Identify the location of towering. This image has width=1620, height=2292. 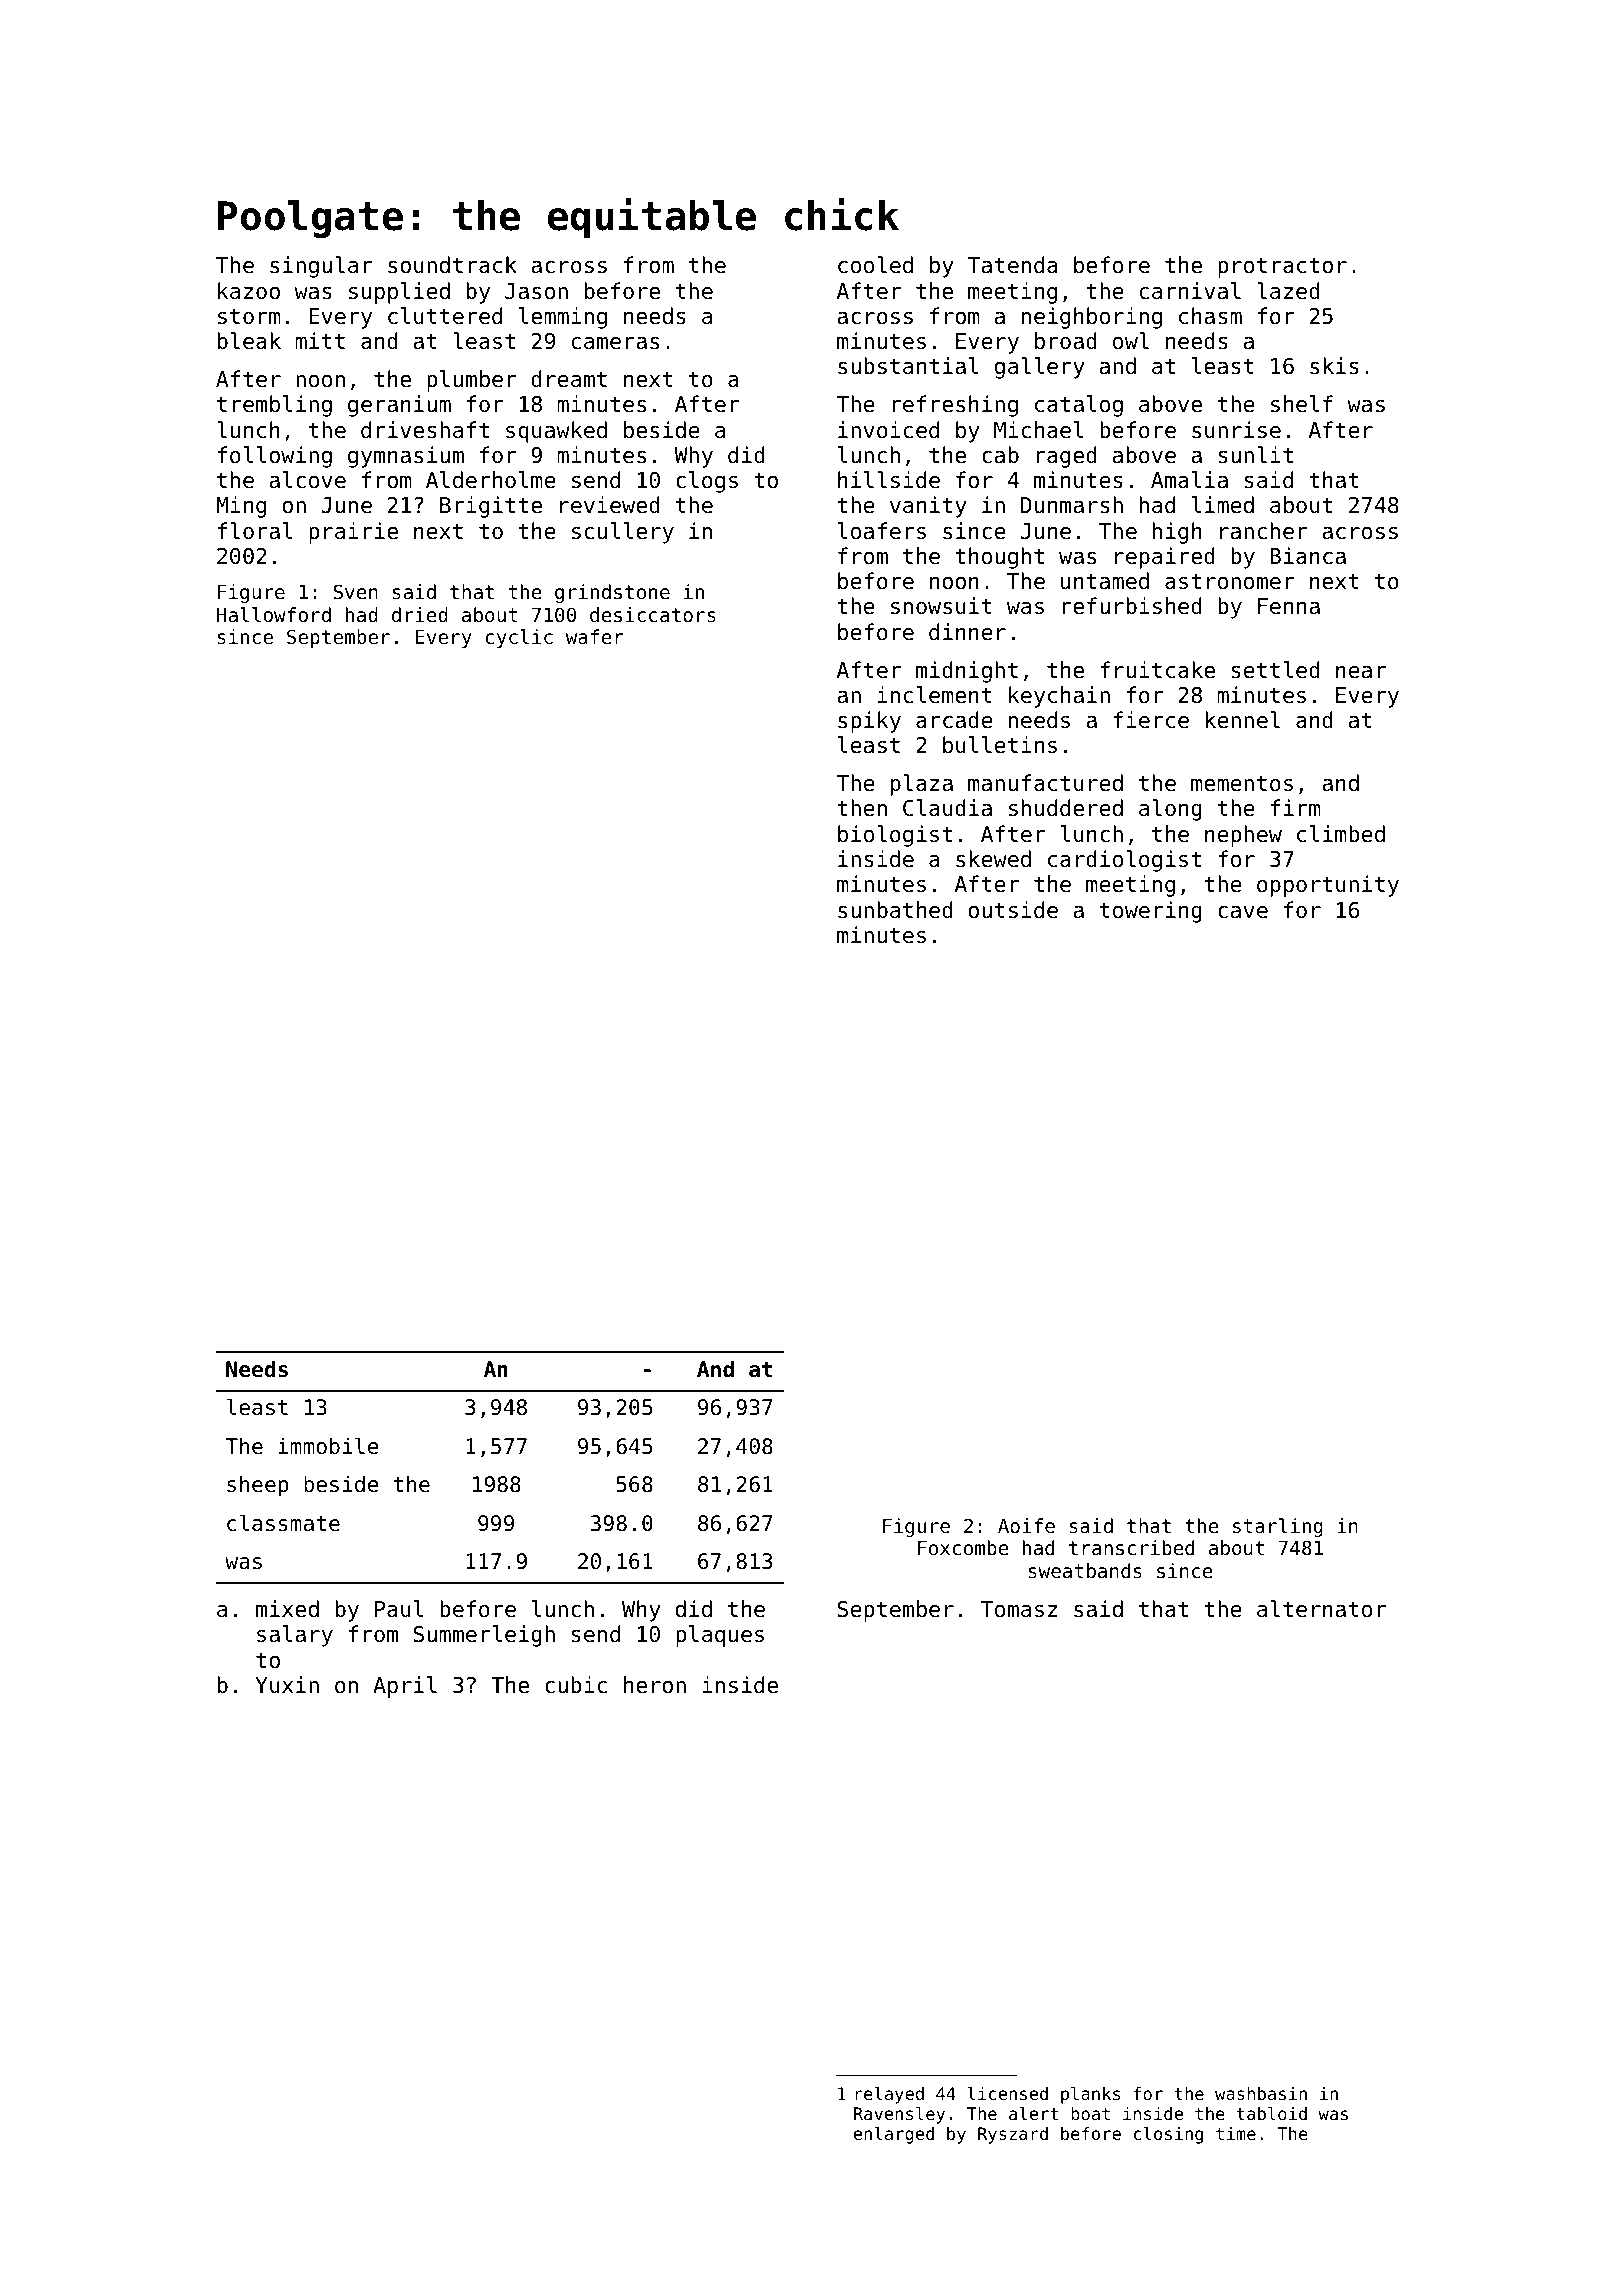
(1151, 912).
